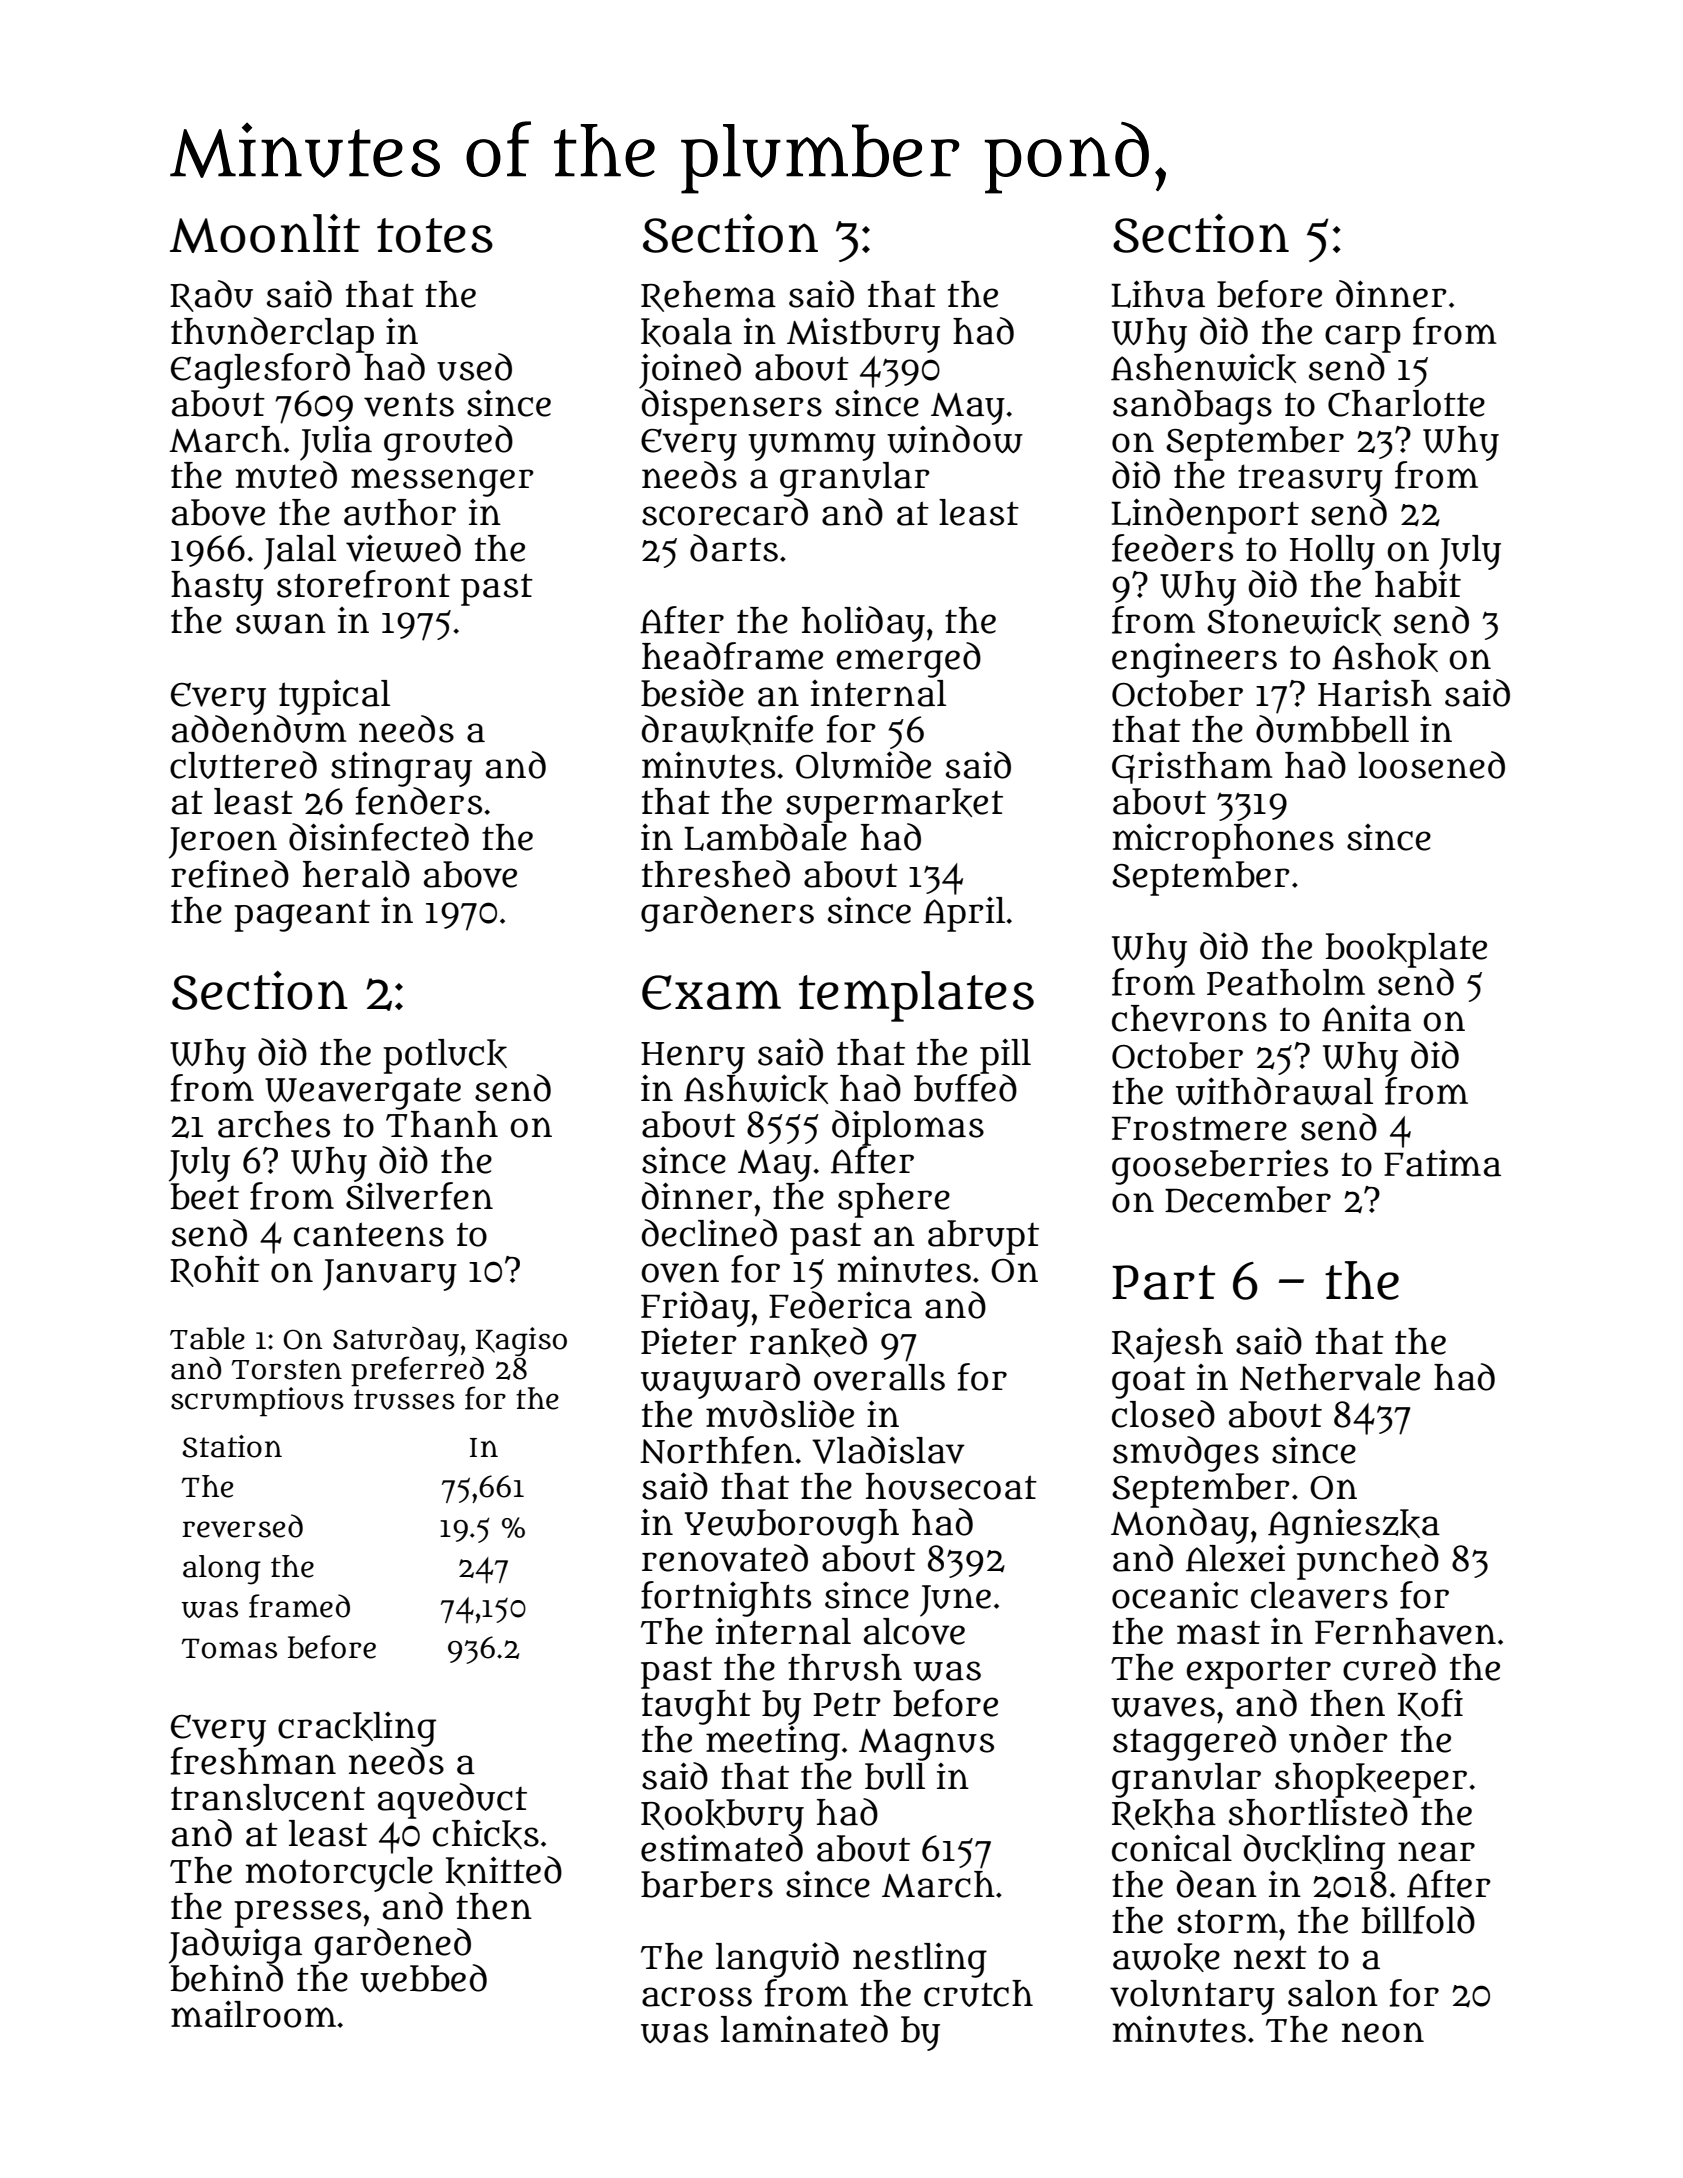 This screenshot has height=2178, width=1683. Describe the element at coordinates (1330, 1377) in the screenshot. I see `Nethervale` at that location.
